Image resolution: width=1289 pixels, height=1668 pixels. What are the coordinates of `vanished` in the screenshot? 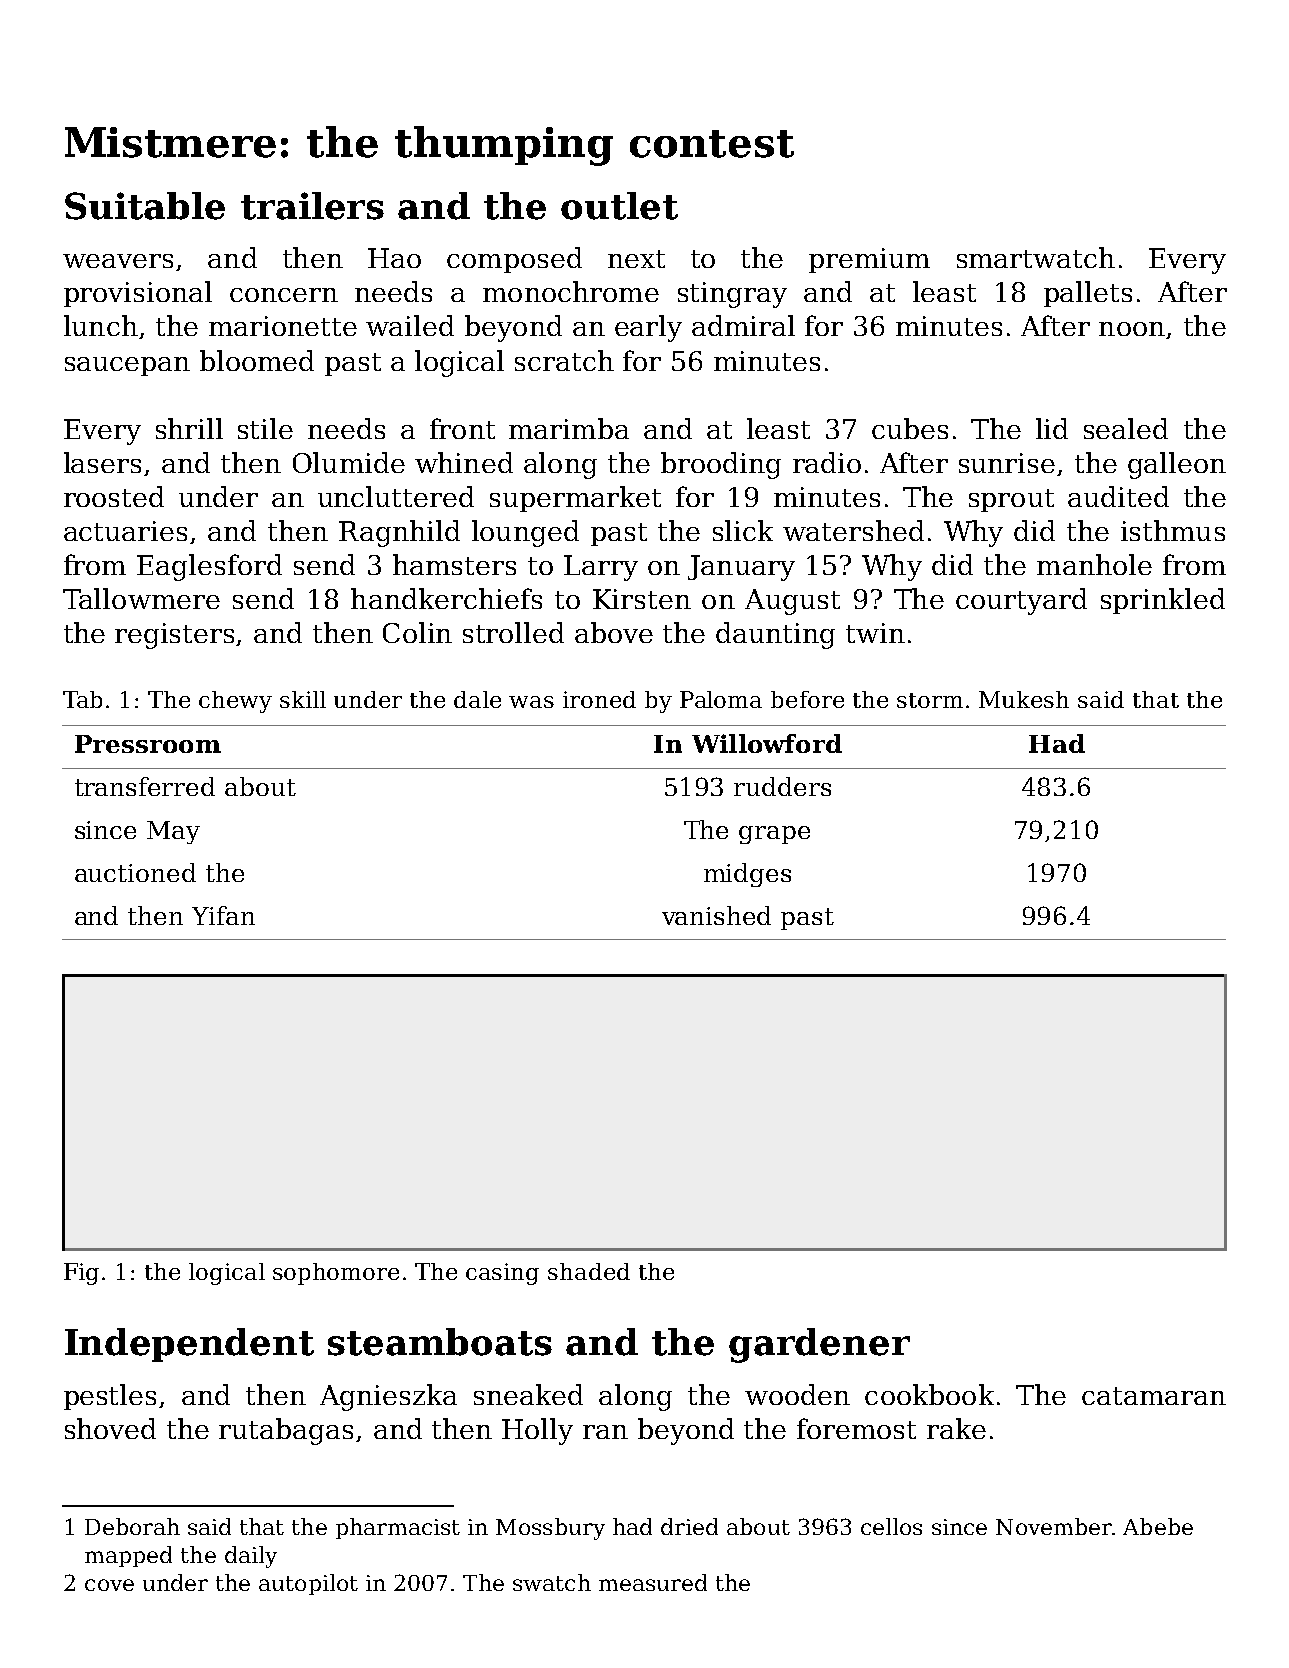 It's located at (716, 915).
